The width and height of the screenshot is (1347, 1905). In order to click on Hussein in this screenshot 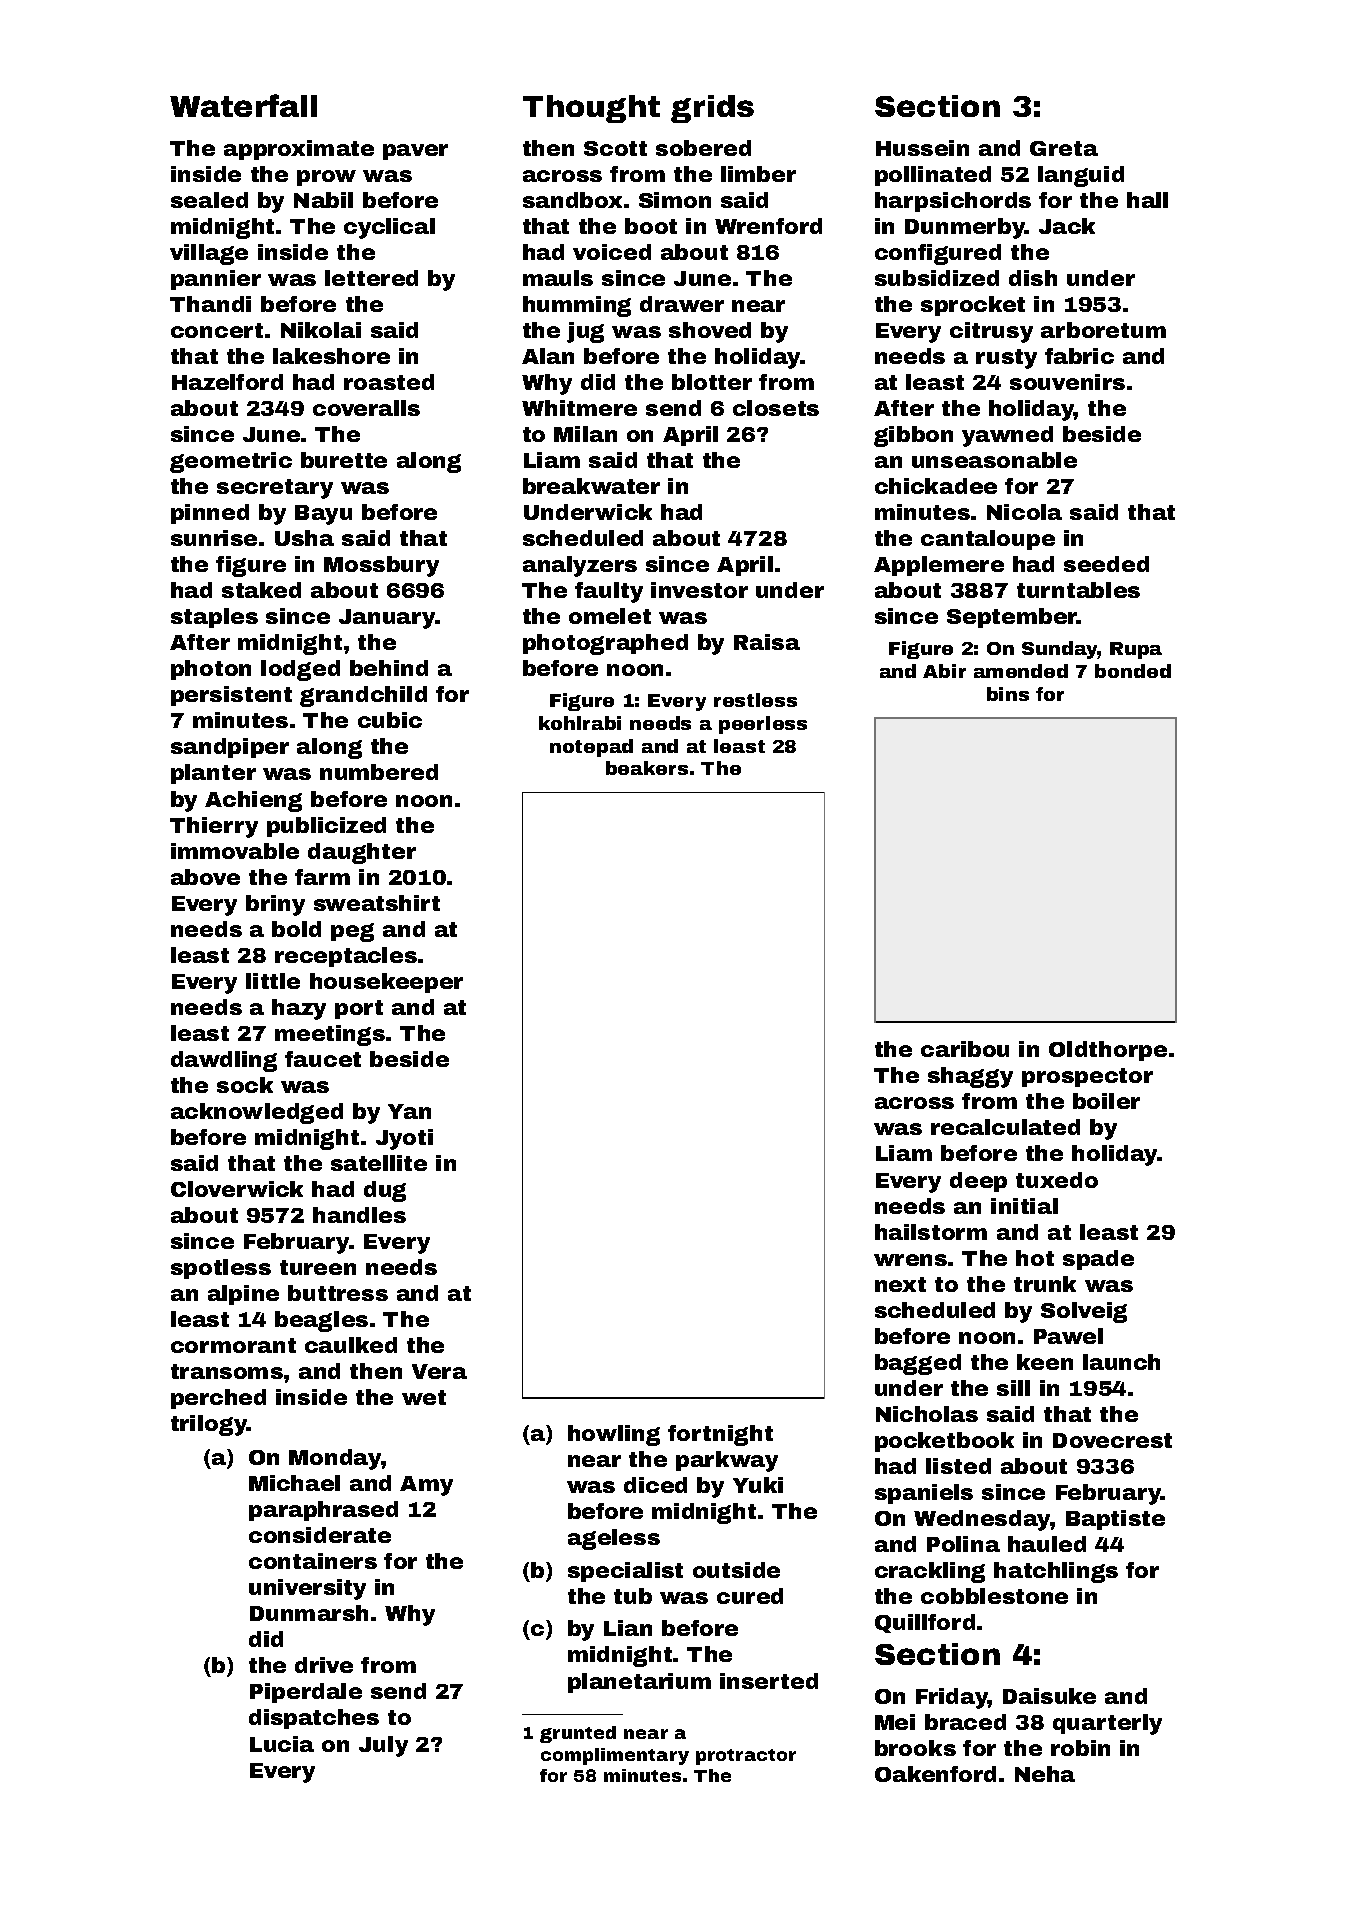, I will do `click(922, 148)`.
